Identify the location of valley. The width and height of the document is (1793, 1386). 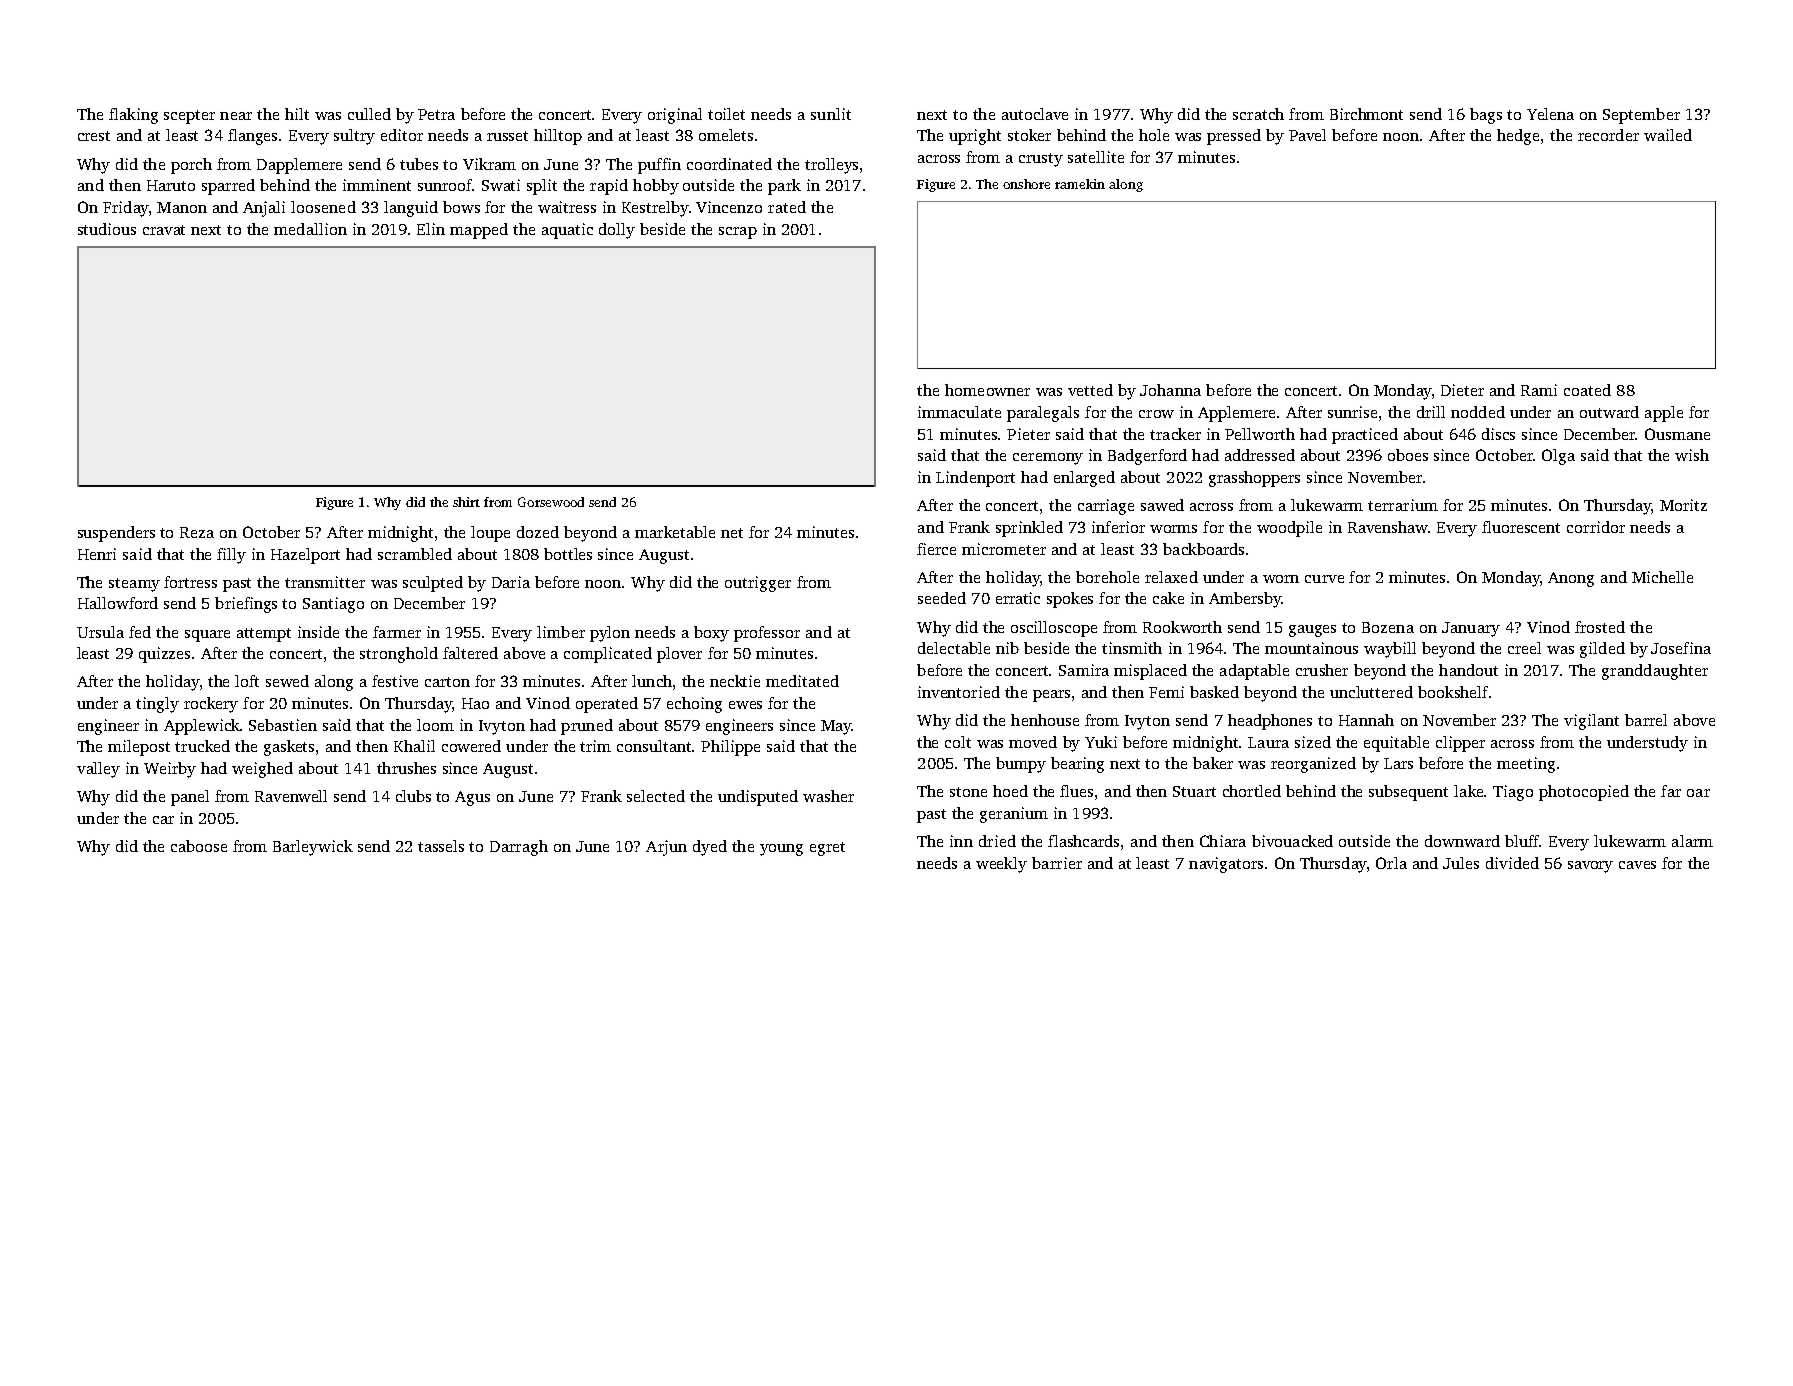
(98, 770).
